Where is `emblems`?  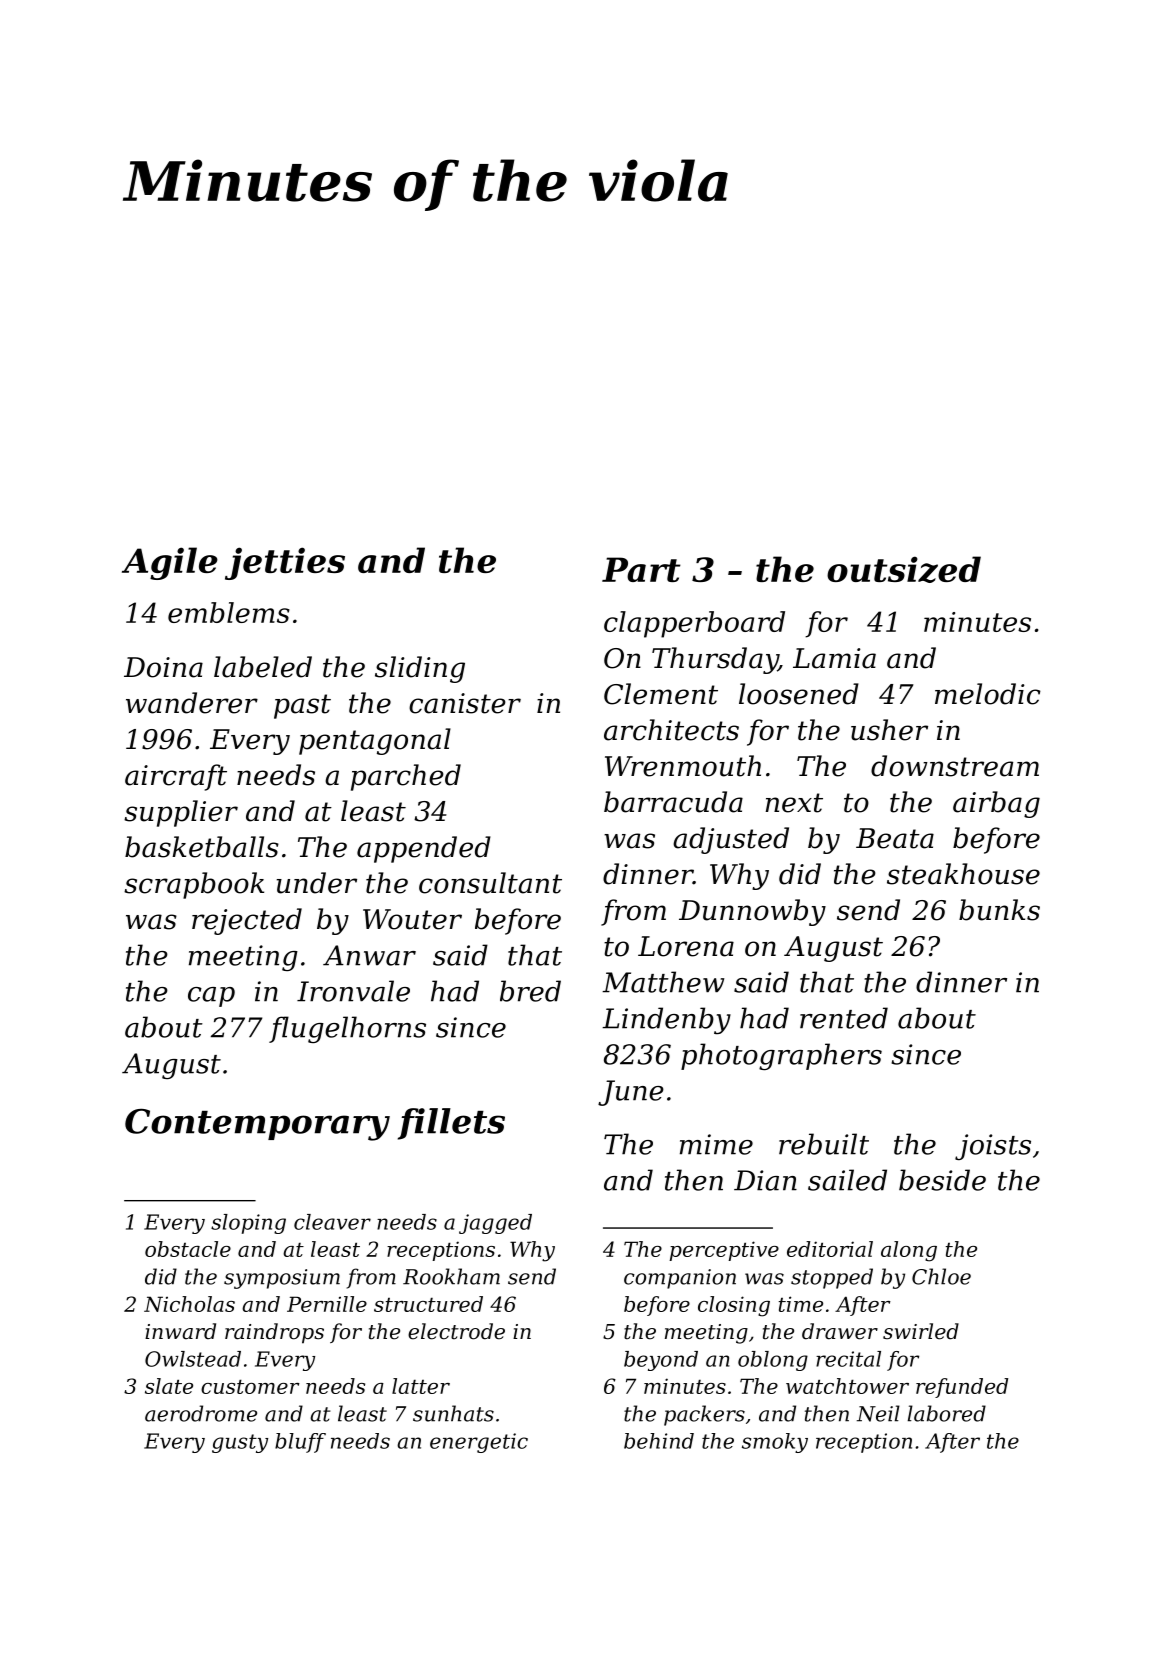 emblems is located at coordinates (229, 612).
